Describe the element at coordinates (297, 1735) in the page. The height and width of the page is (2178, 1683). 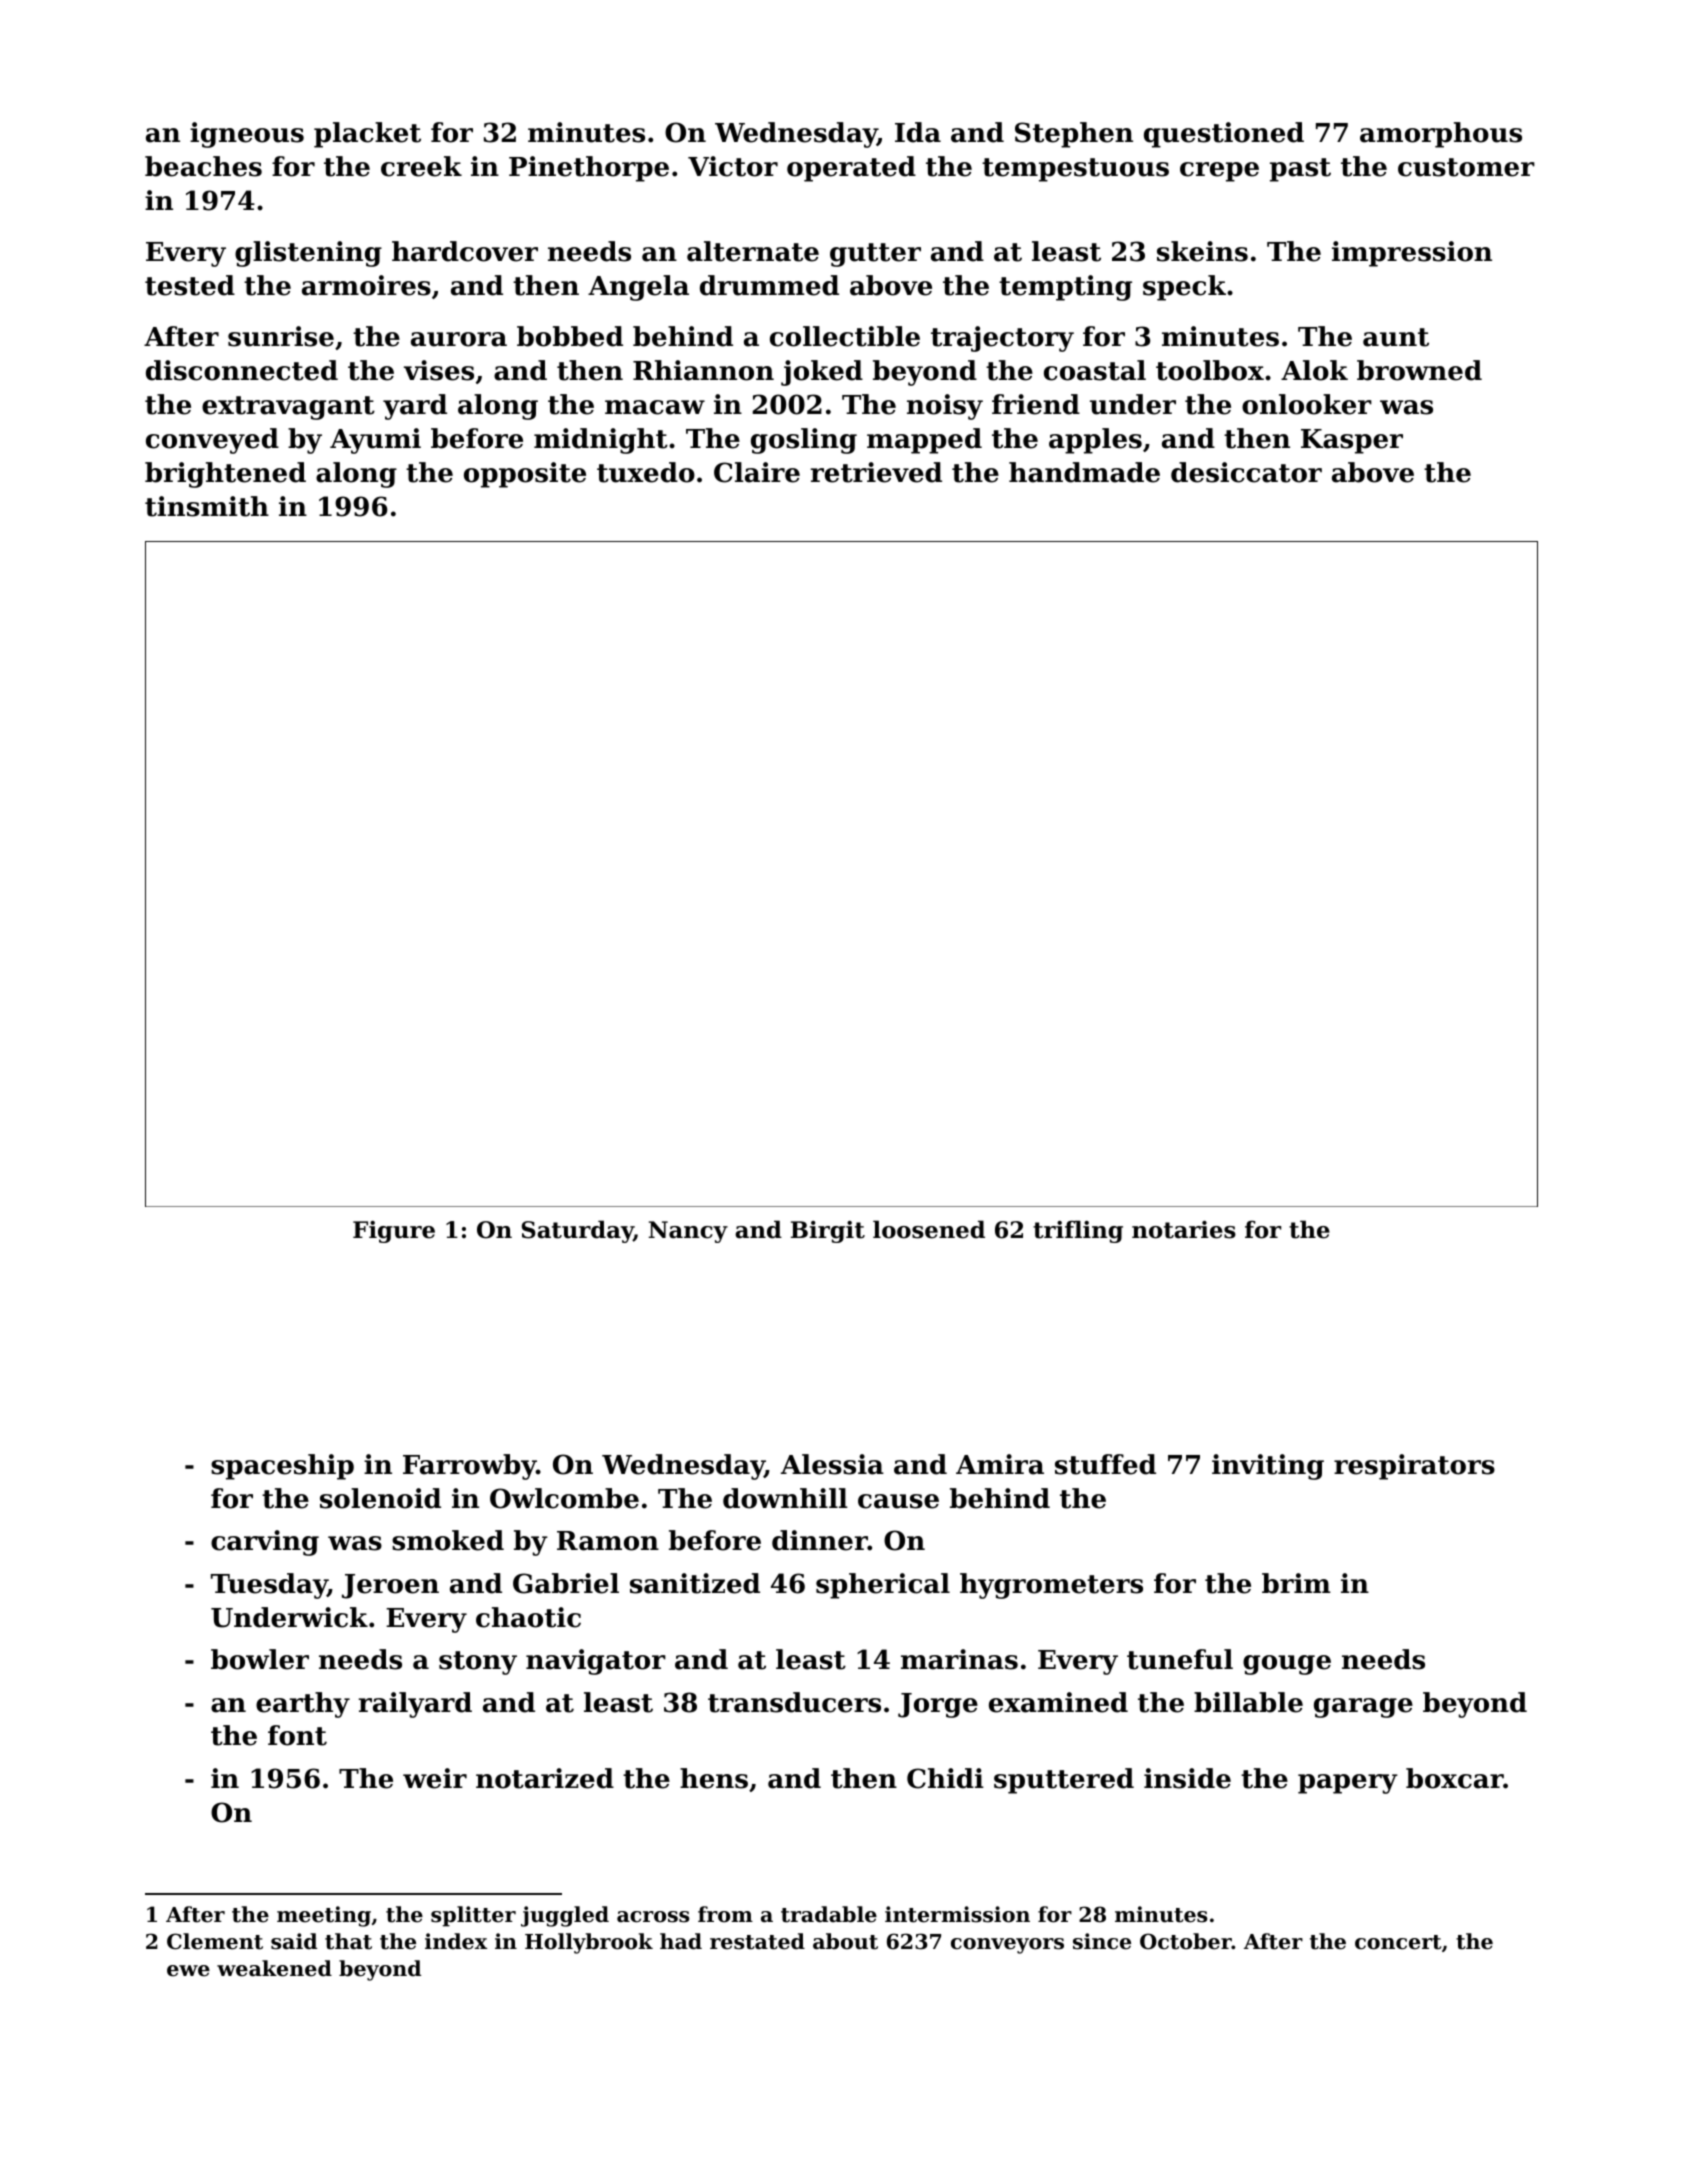
I see `font` at that location.
